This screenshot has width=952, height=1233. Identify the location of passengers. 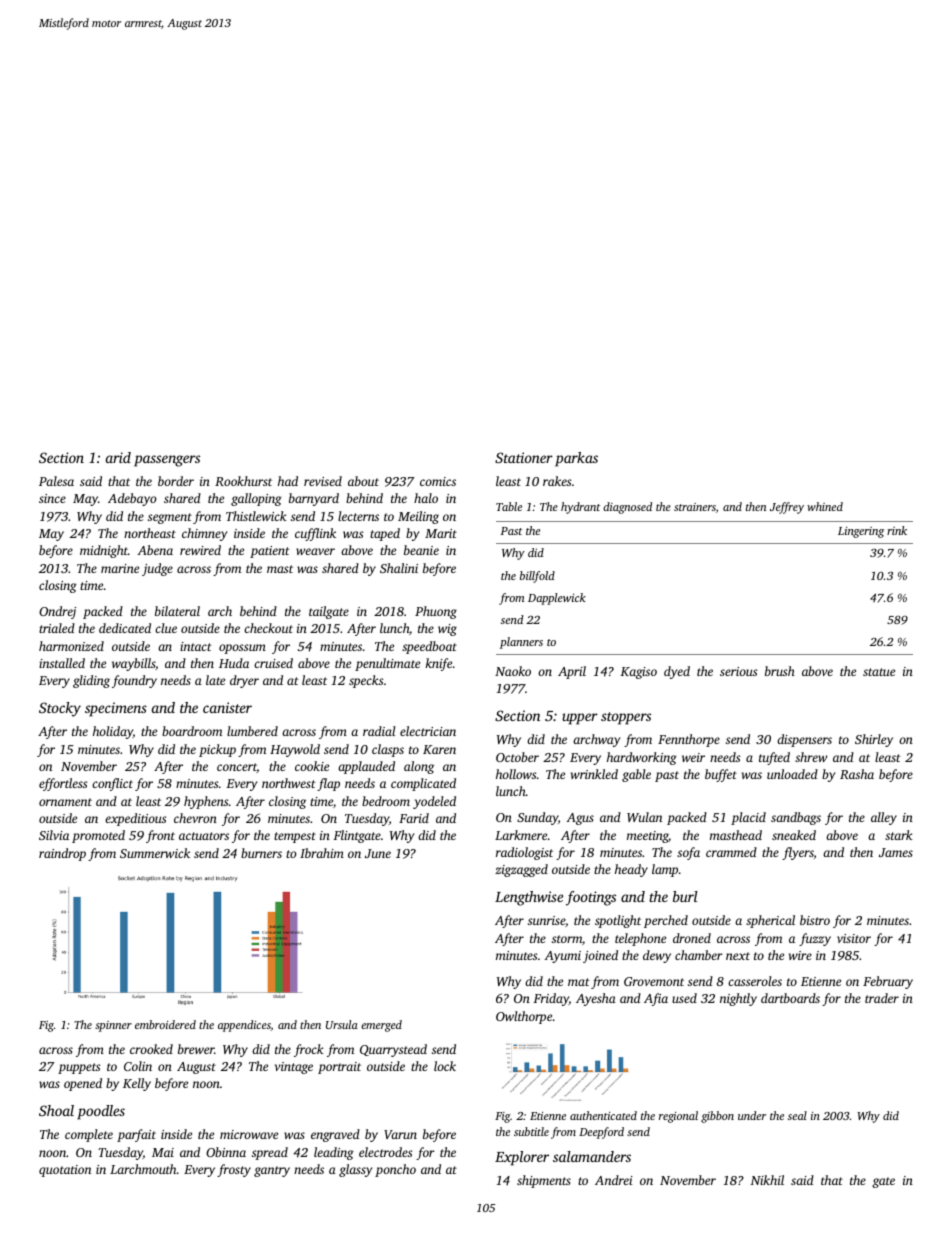
(167, 461).
